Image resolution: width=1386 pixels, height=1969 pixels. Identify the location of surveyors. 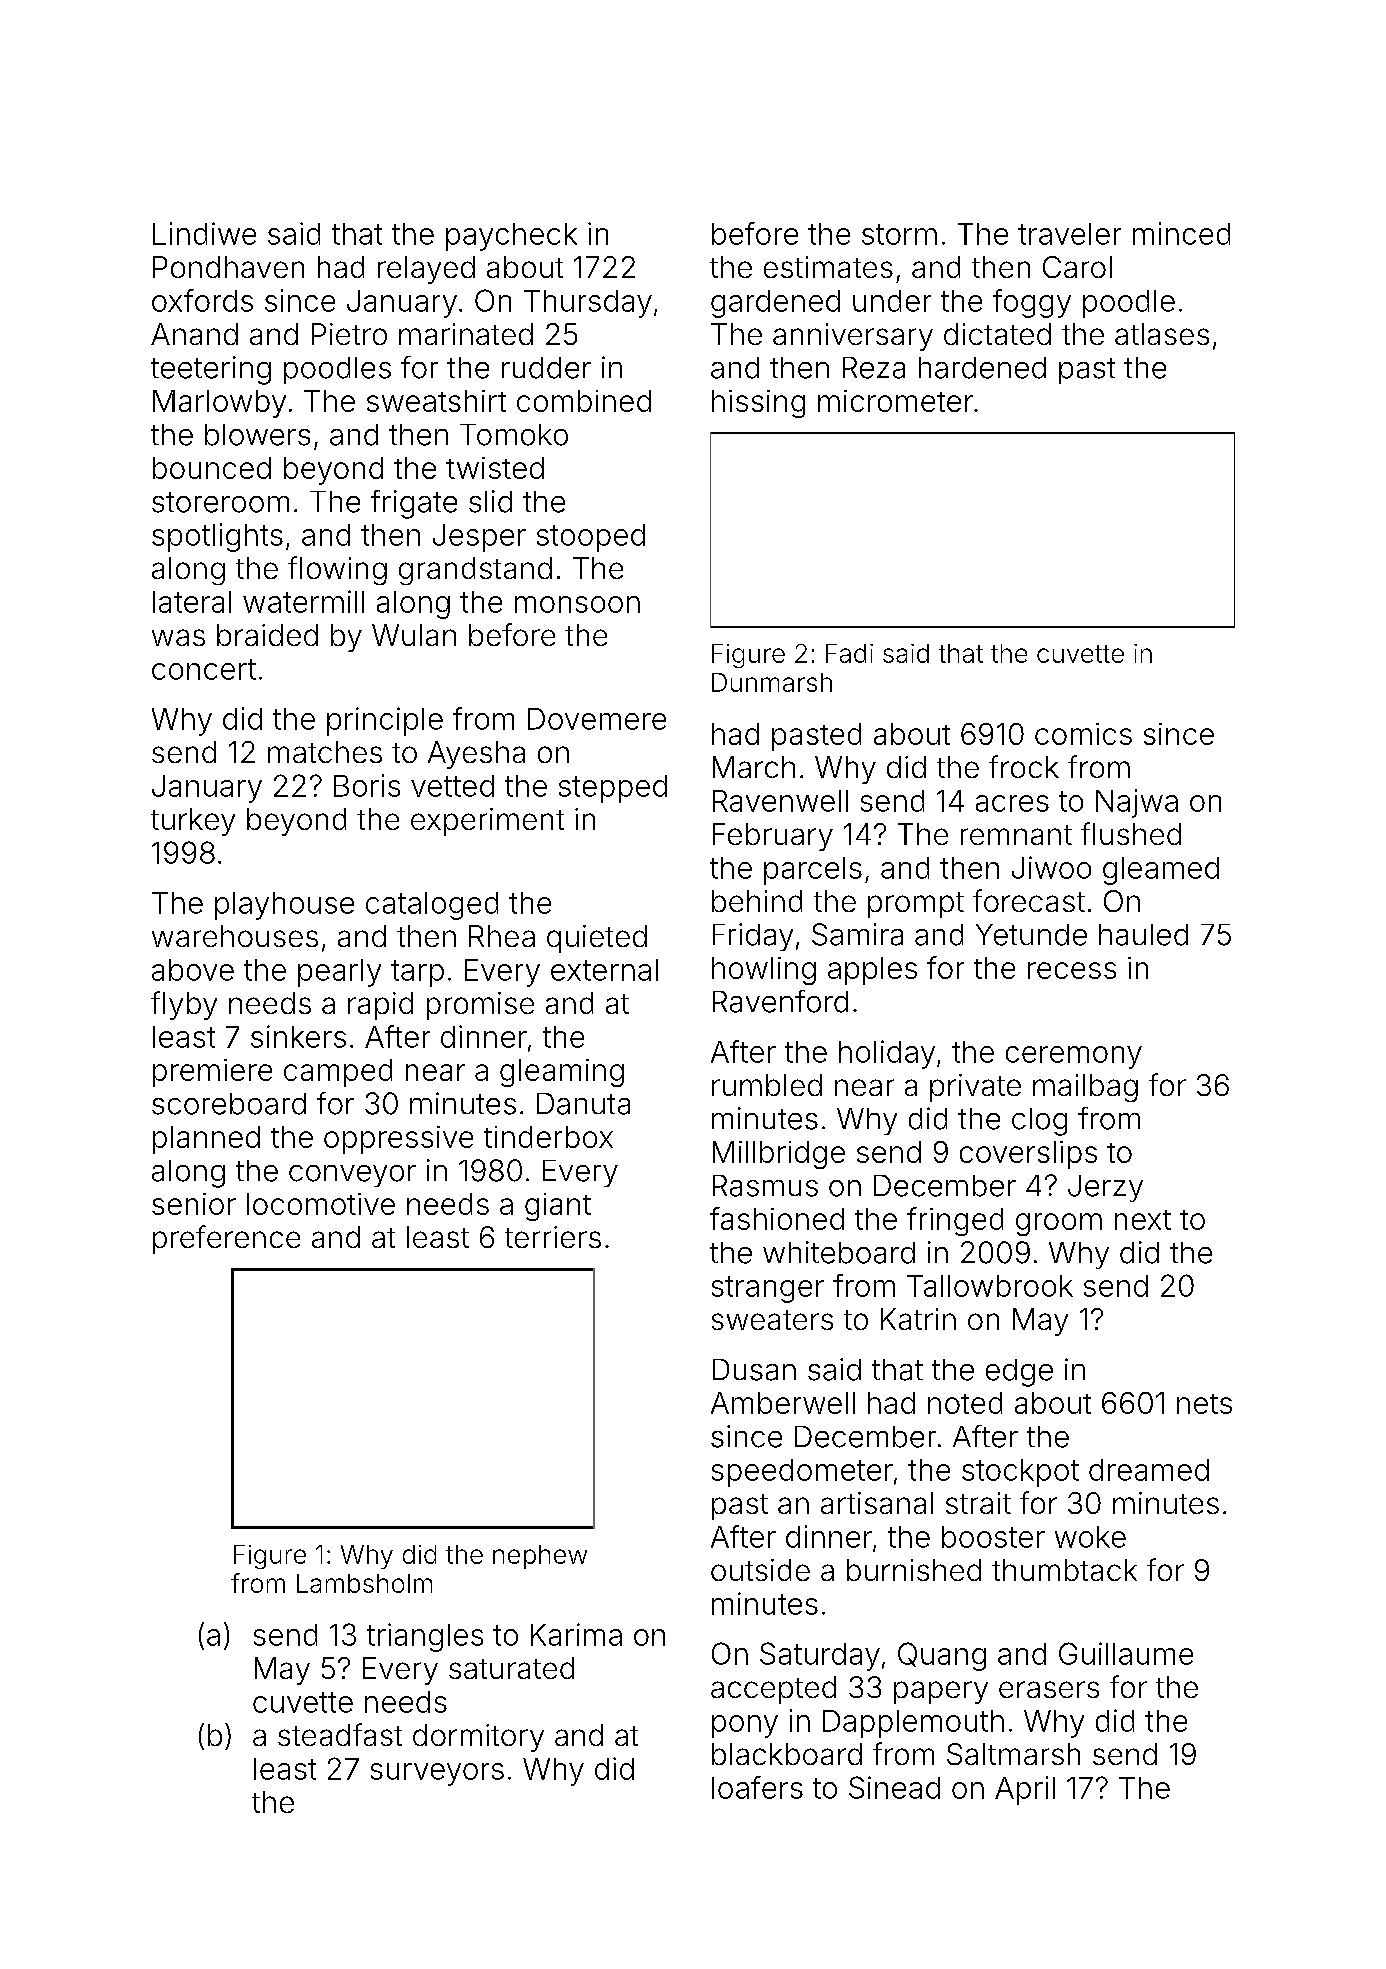
(437, 1774).
